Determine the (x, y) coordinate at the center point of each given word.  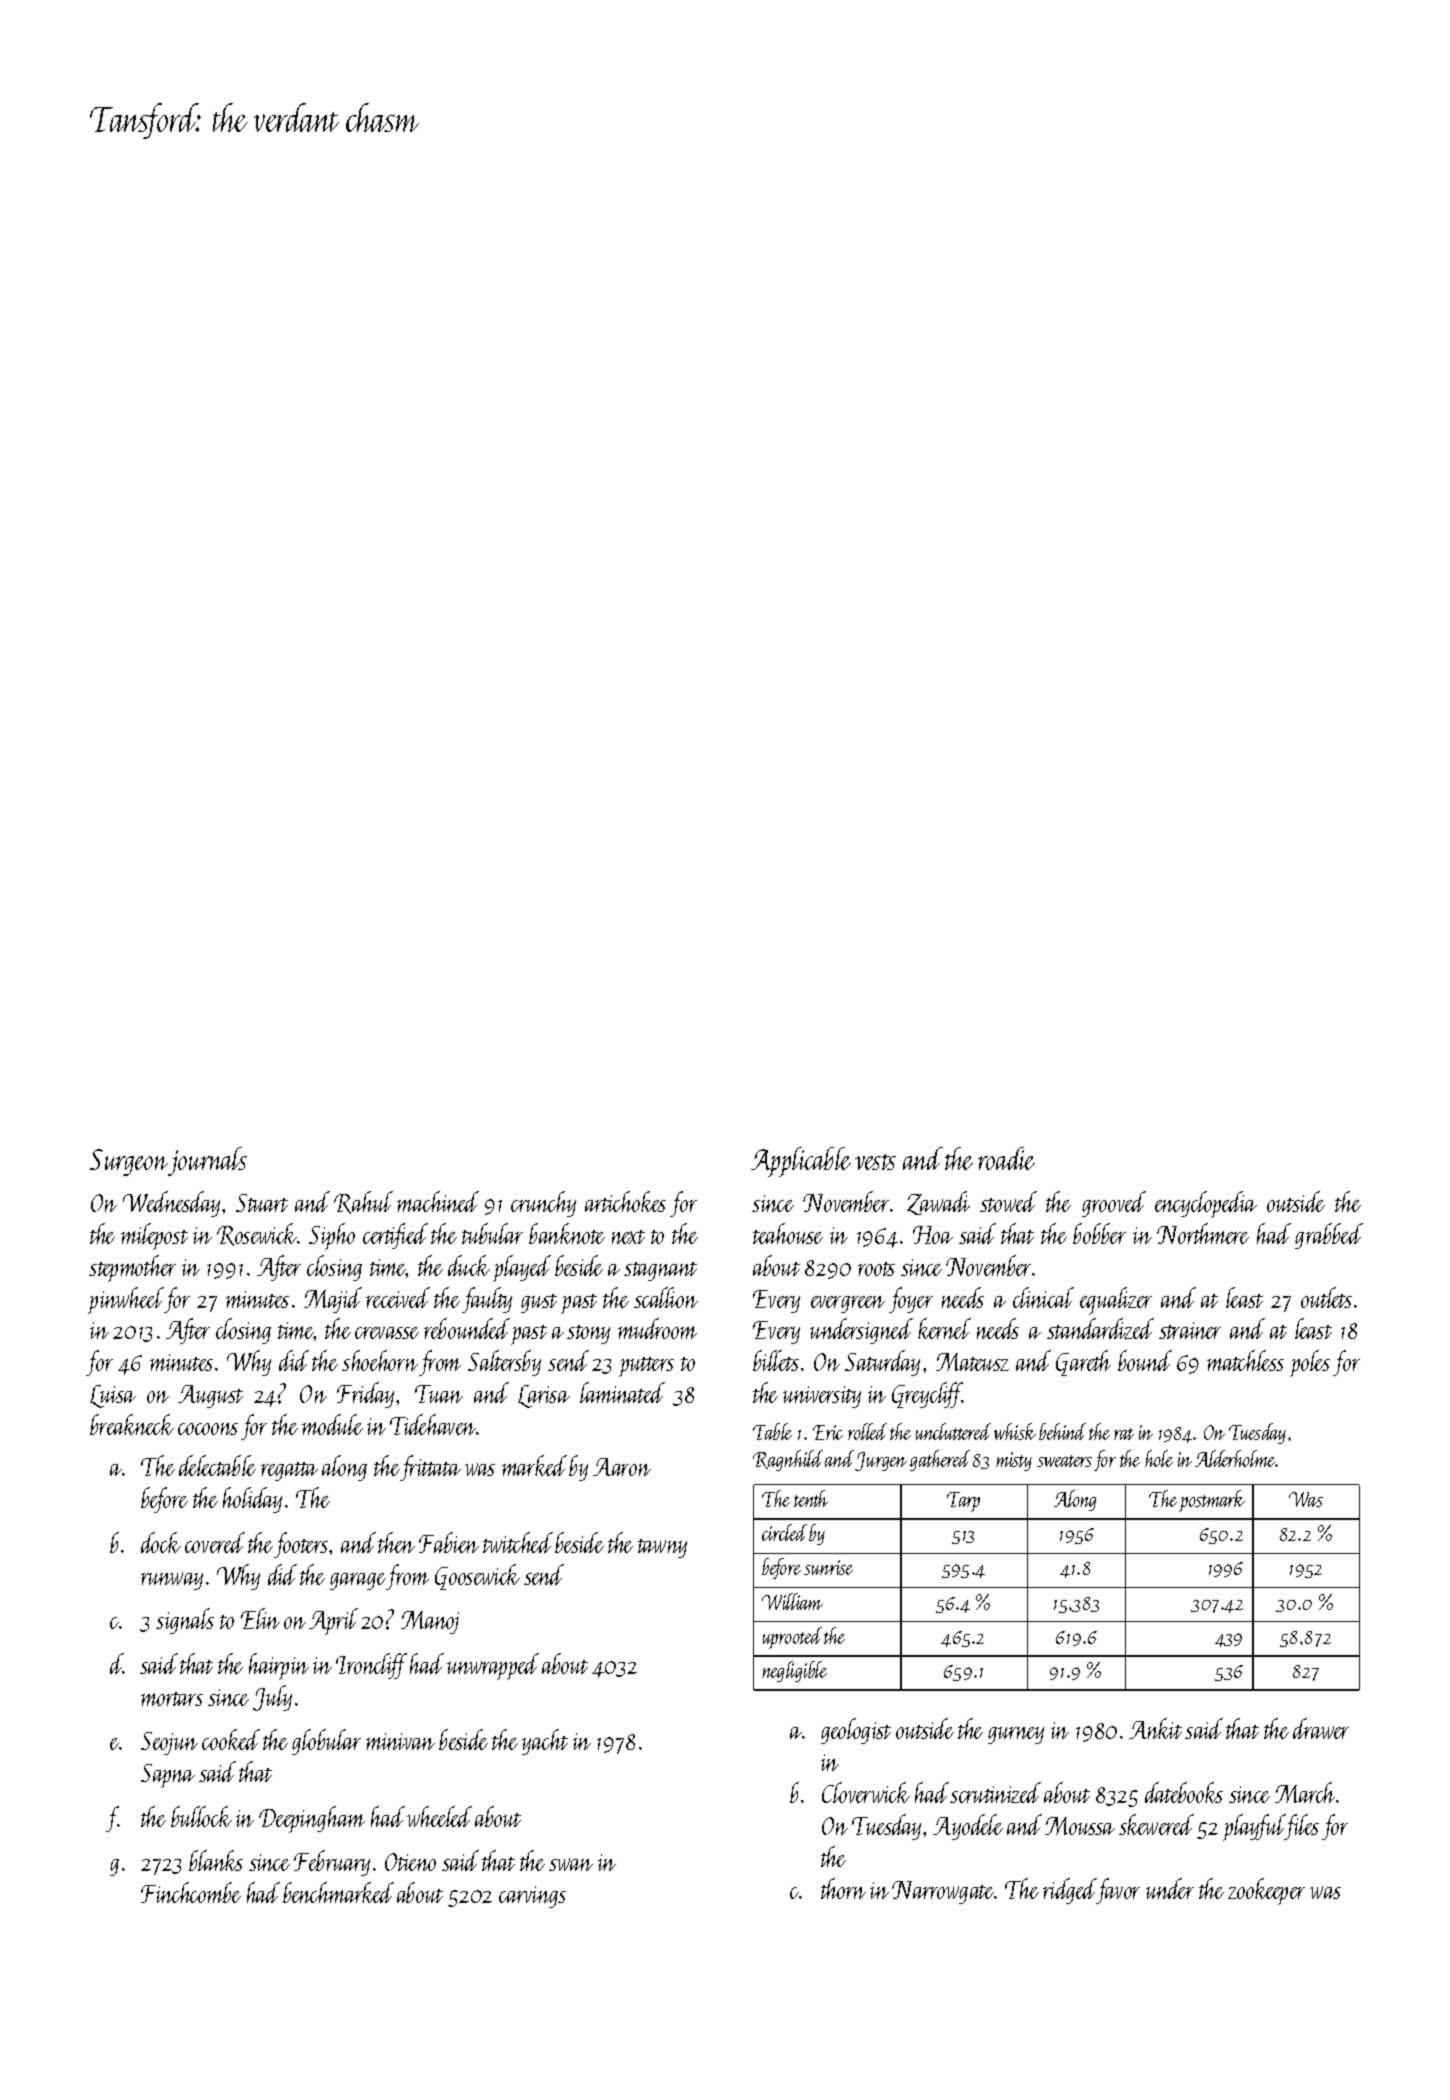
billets (776, 1360)
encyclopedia (1206, 1204)
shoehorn (380, 1360)
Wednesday (171, 1204)
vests (875, 1162)
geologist (856, 1731)
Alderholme (1235, 1458)
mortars (172, 1699)
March (1305, 1792)
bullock (201, 1816)
